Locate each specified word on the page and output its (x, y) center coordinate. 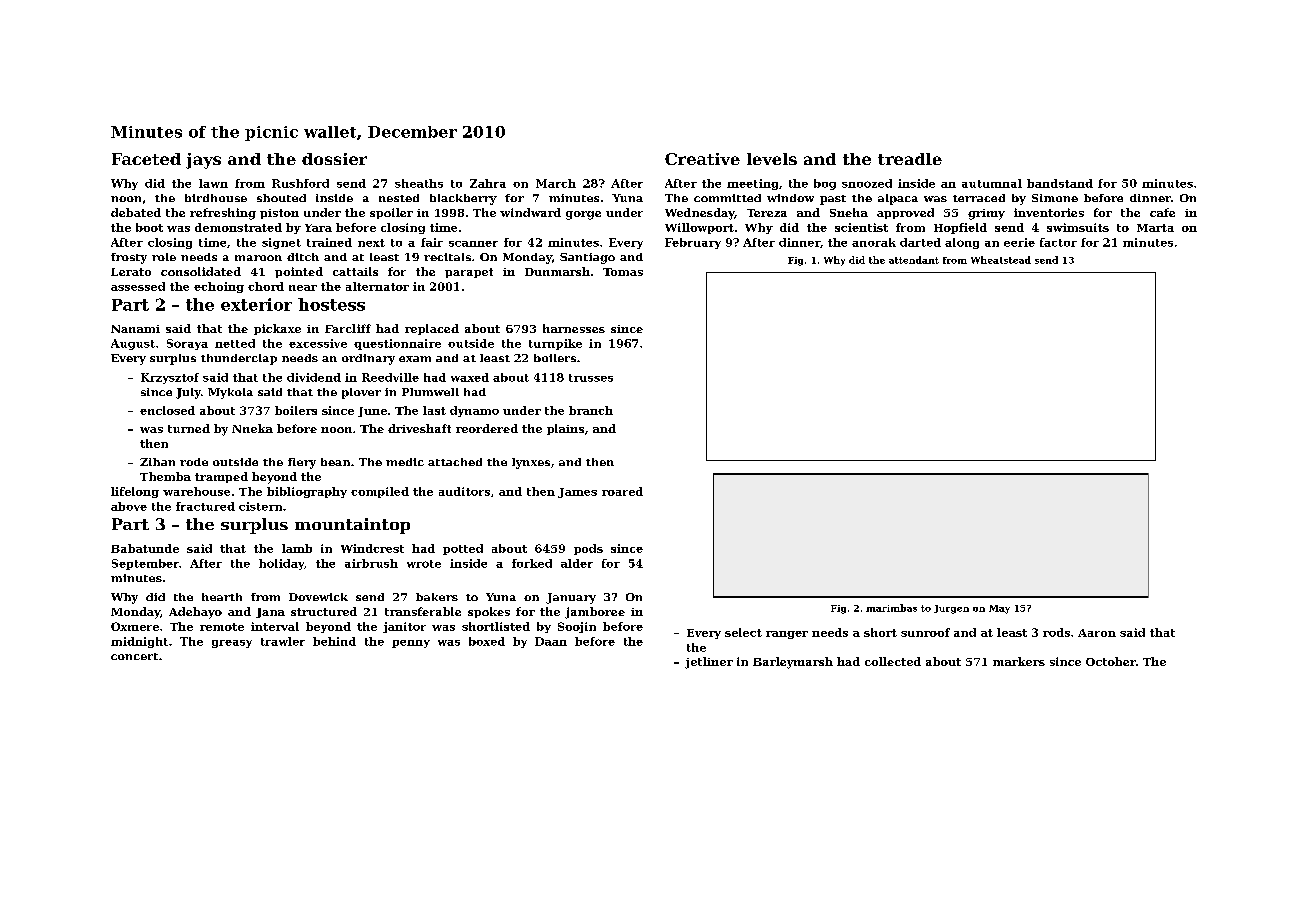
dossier (334, 159)
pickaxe (277, 329)
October (1111, 661)
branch (591, 410)
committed (727, 198)
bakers (437, 597)
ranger (787, 635)
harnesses (574, 328)
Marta (1155, 228)
